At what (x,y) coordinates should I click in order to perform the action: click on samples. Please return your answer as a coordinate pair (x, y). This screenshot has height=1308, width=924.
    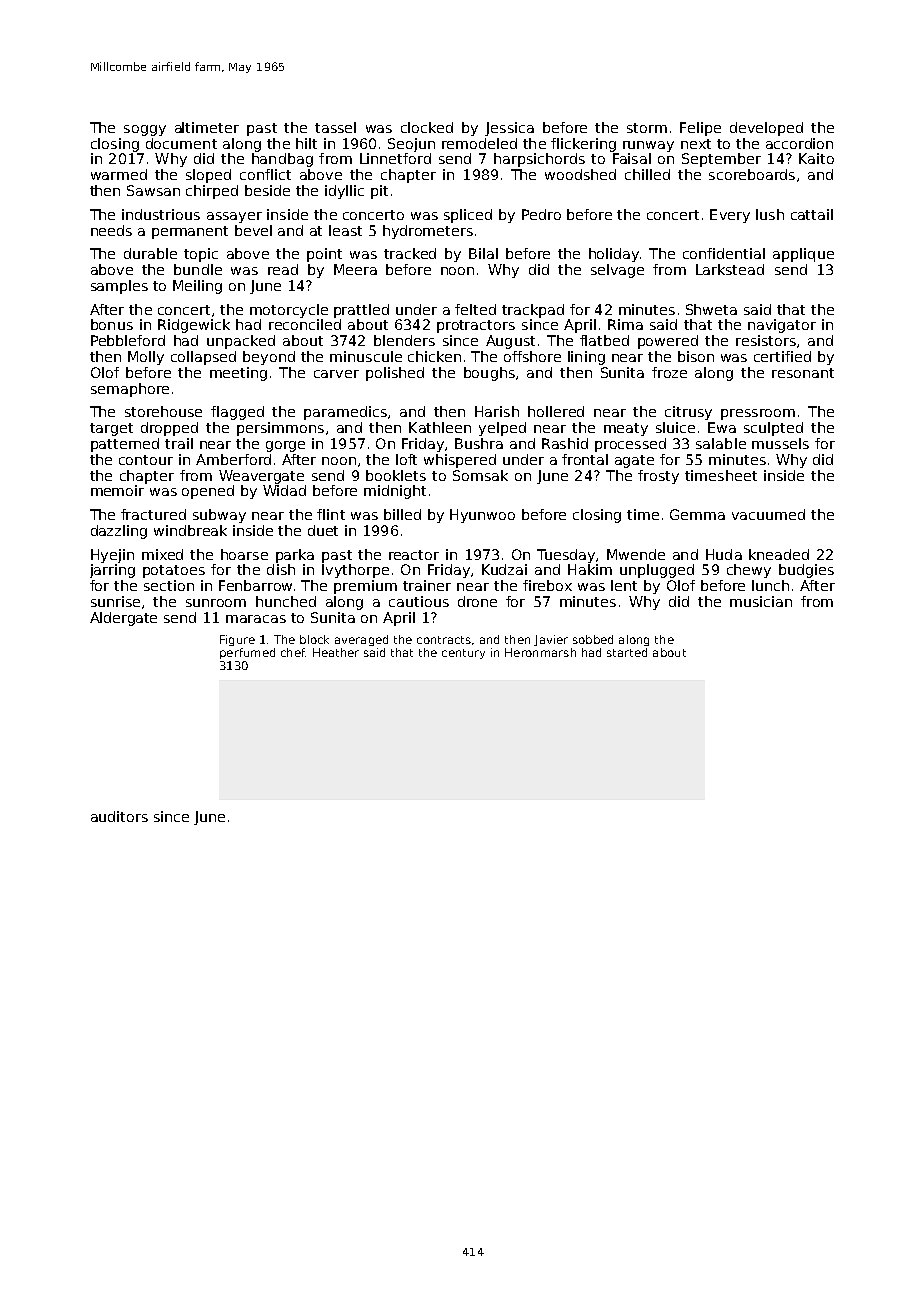
    Looking at the image, I should click on (119, 287).
